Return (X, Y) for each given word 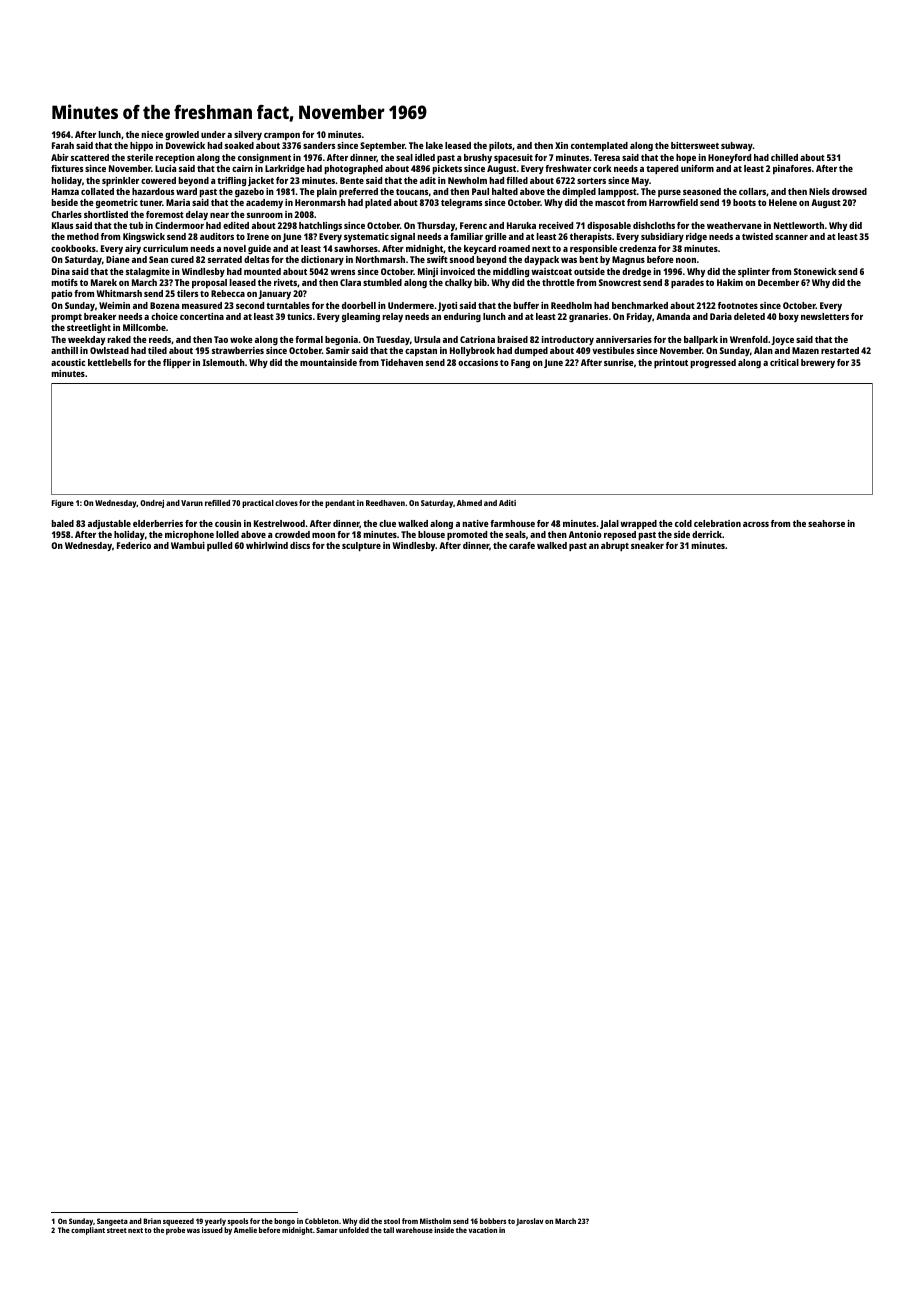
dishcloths (654, 225)
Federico (134, 545)
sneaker (647, 545)
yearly (215, 1222)
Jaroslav (530, 1222)
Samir (338, 350)
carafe (522, 545)
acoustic (68, 362)
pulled (219, 546)
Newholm (467, 180)
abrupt (615, 546)
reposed (620, 535)
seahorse (826, 523)
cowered (158, 180)
